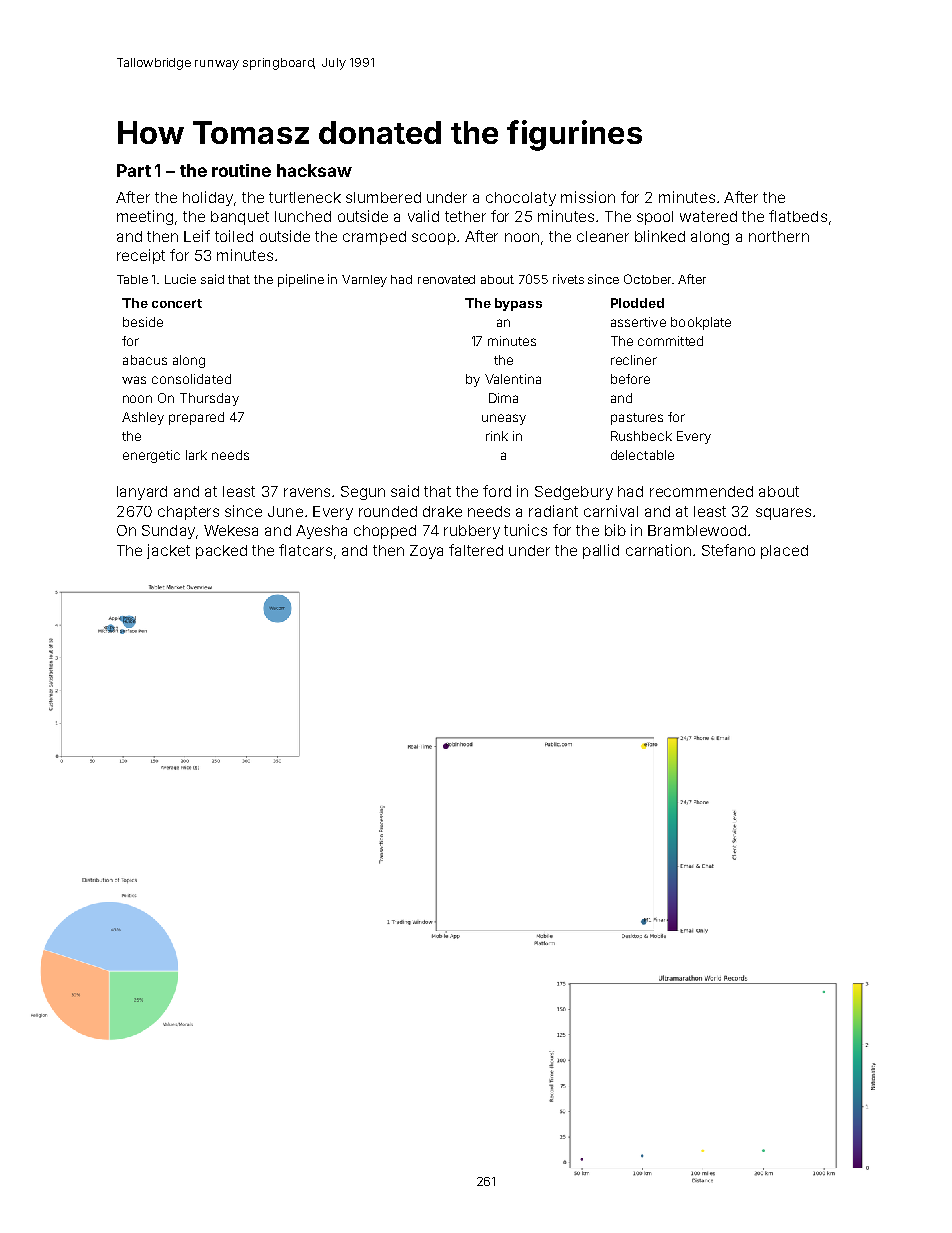 The height and width of the screenshot is (1233, 952). What do you see at coordinates (134, 170) in the screenshot?
I see `Part` at bounding box center [134, 170].
